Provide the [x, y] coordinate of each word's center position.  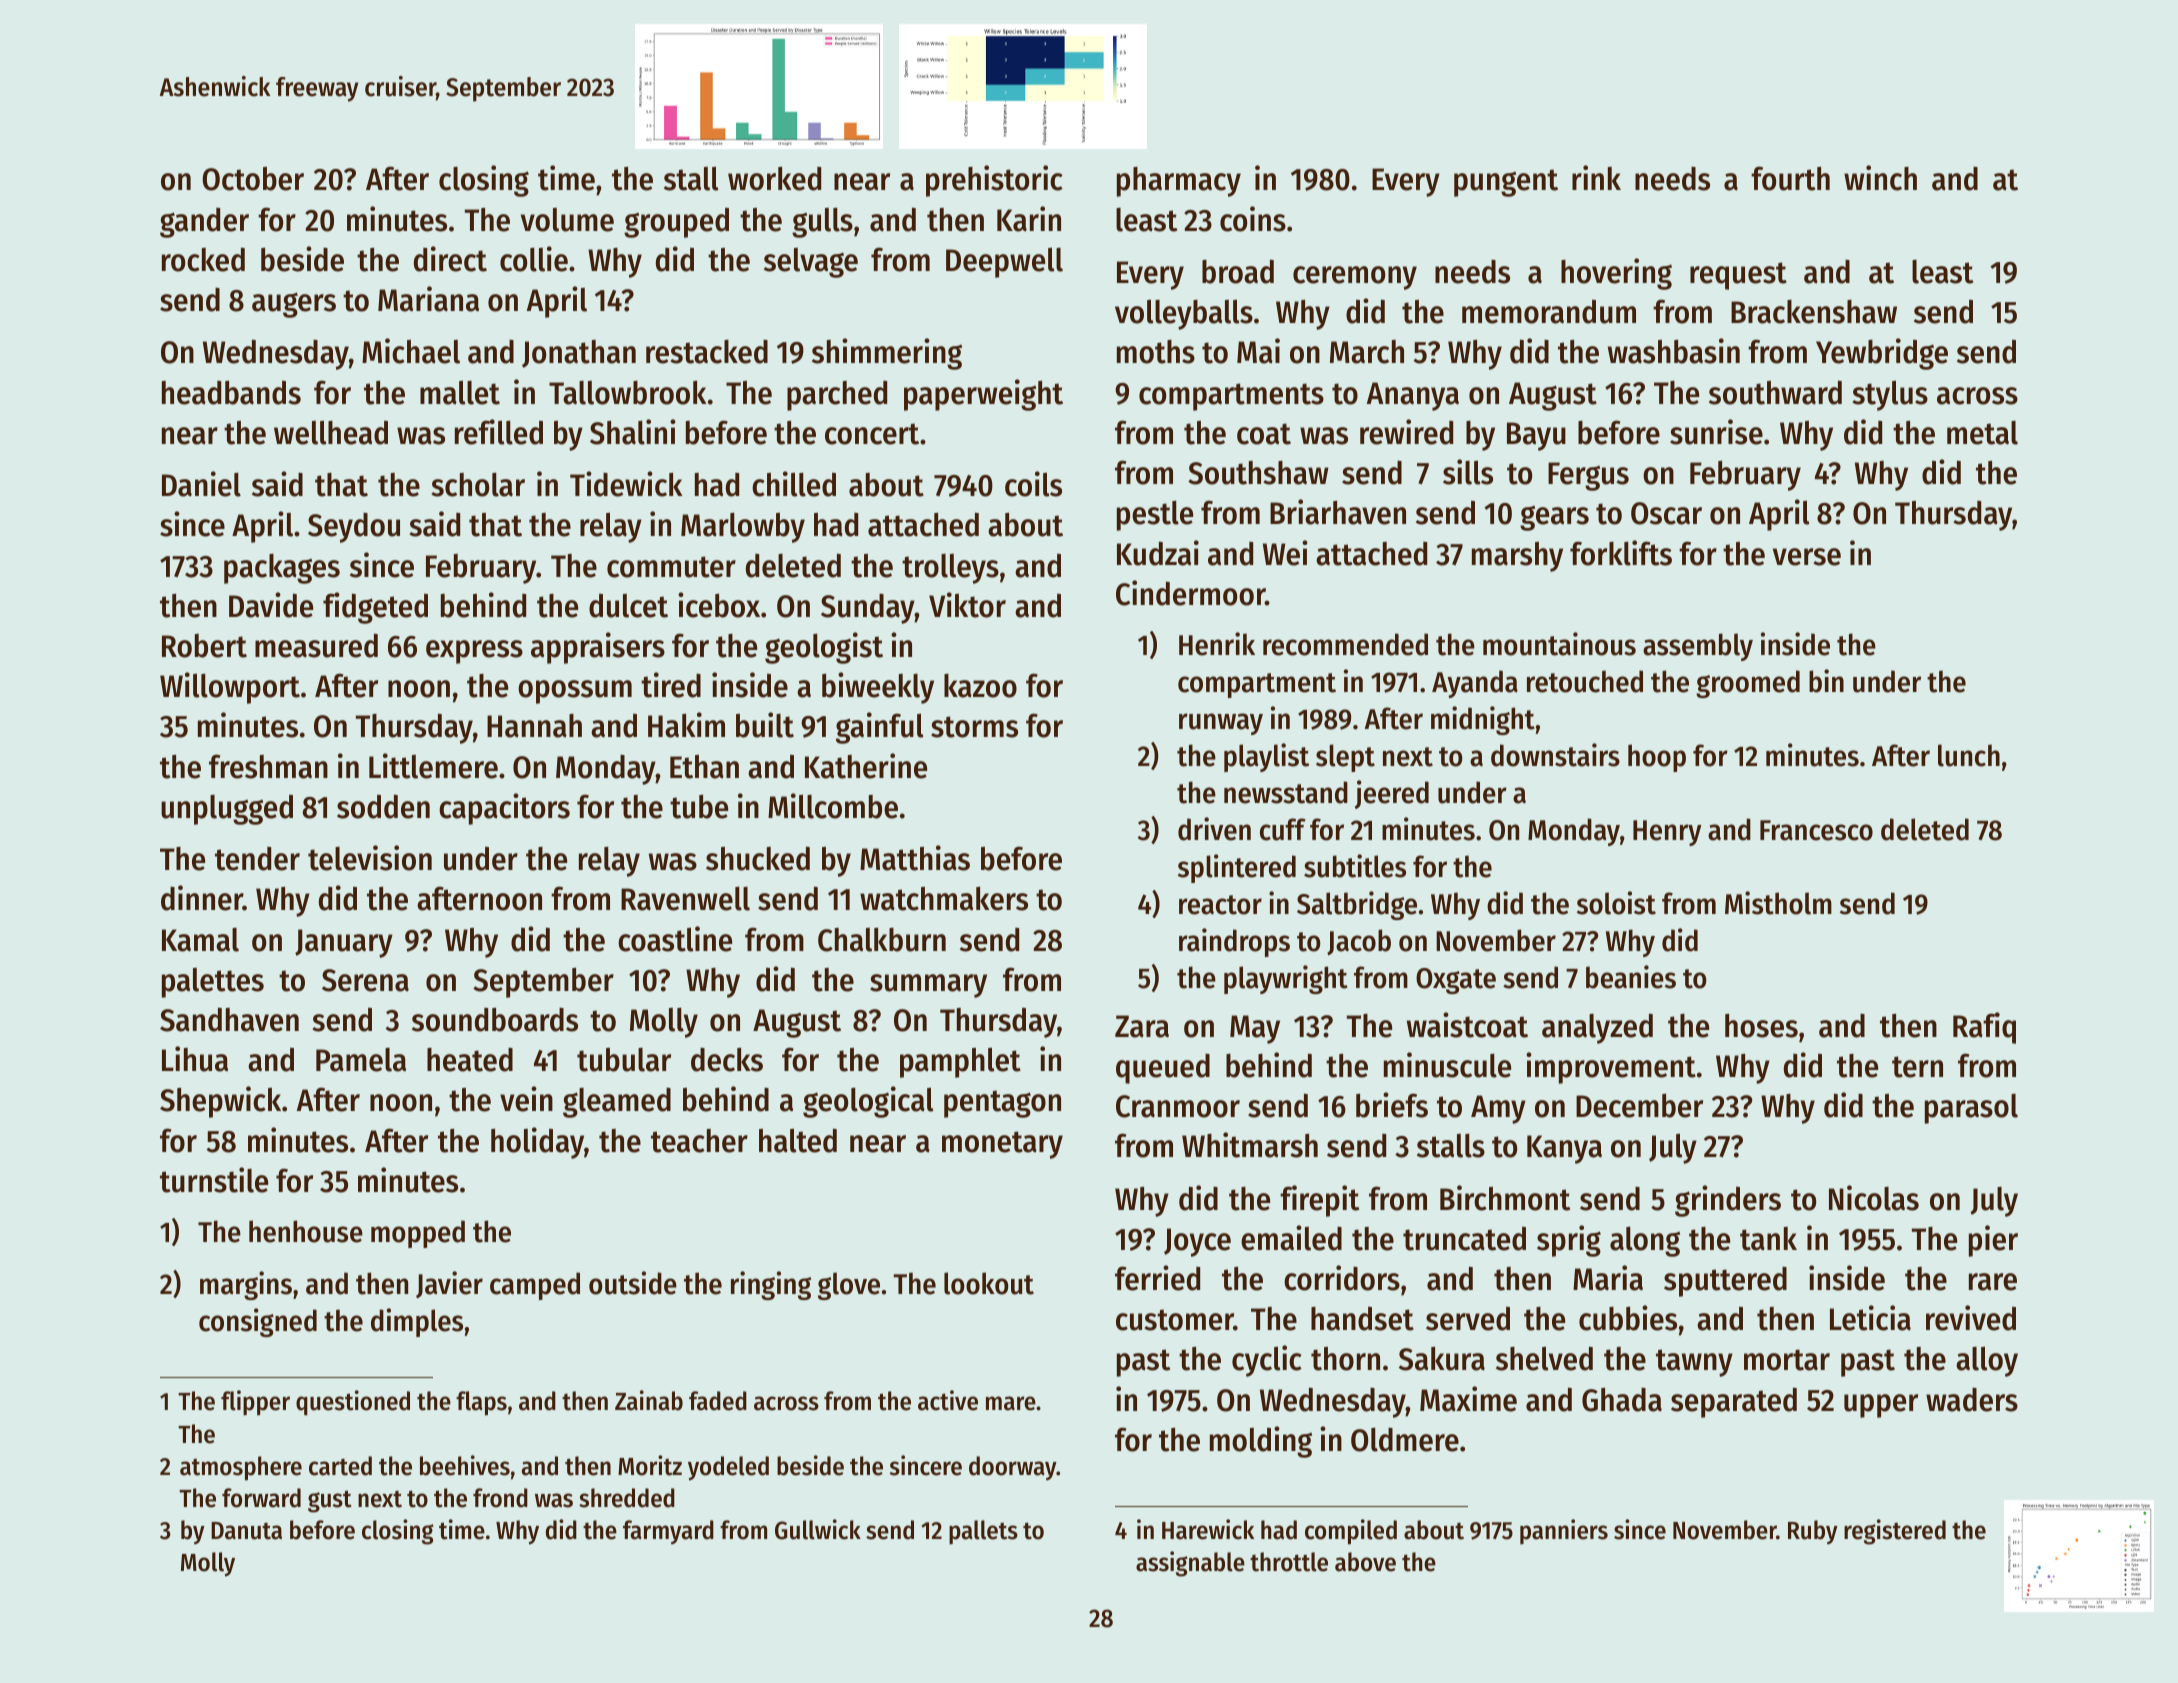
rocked [203, 259]
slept [1345, 758]
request [1738, 276]
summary [928, 986]
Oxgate [1456, 981]
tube [699, 806]
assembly [1698, 647]
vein [526, 1099]
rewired [1406, 432]
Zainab [649, 1400]
